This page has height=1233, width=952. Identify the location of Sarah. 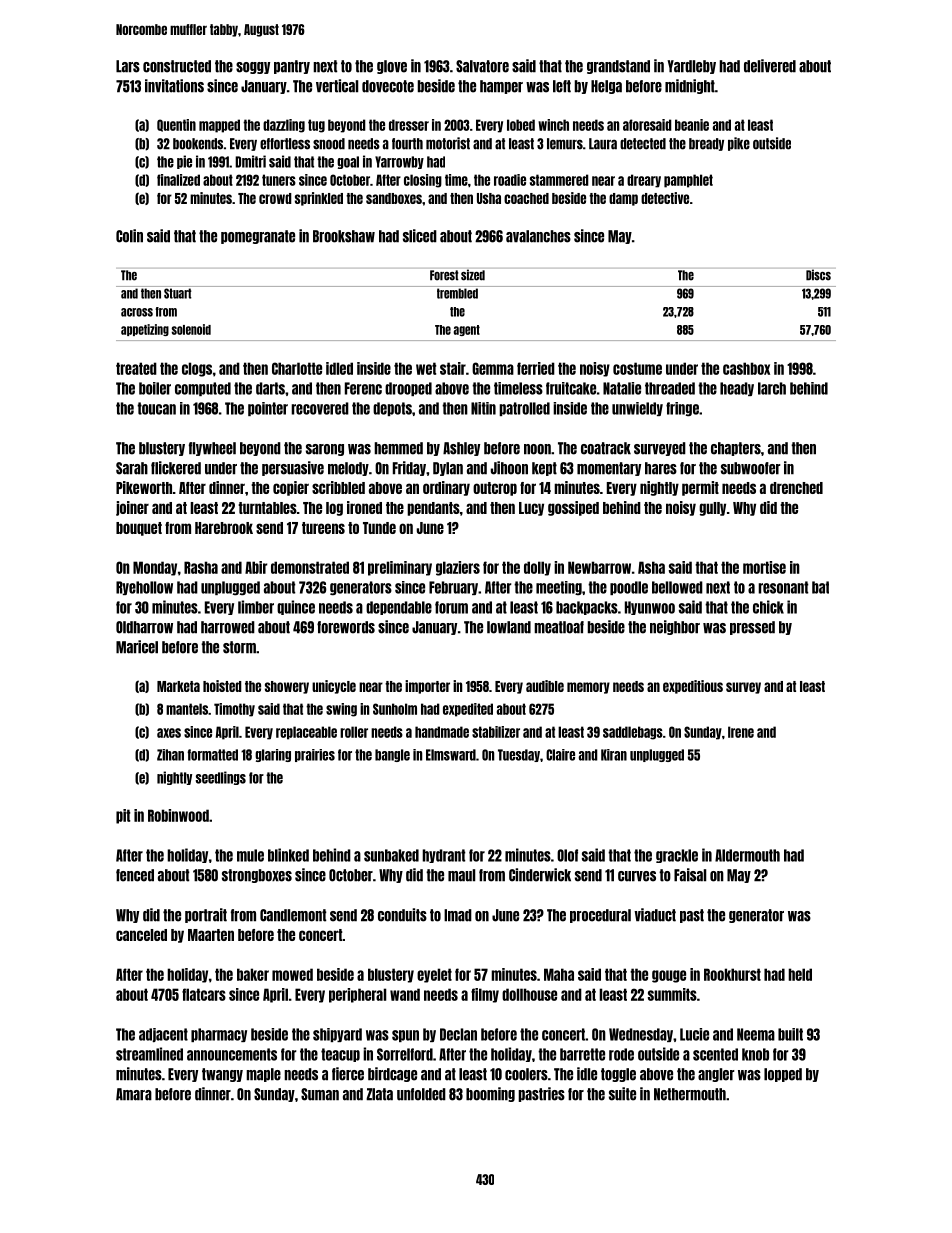
(132, 468).
